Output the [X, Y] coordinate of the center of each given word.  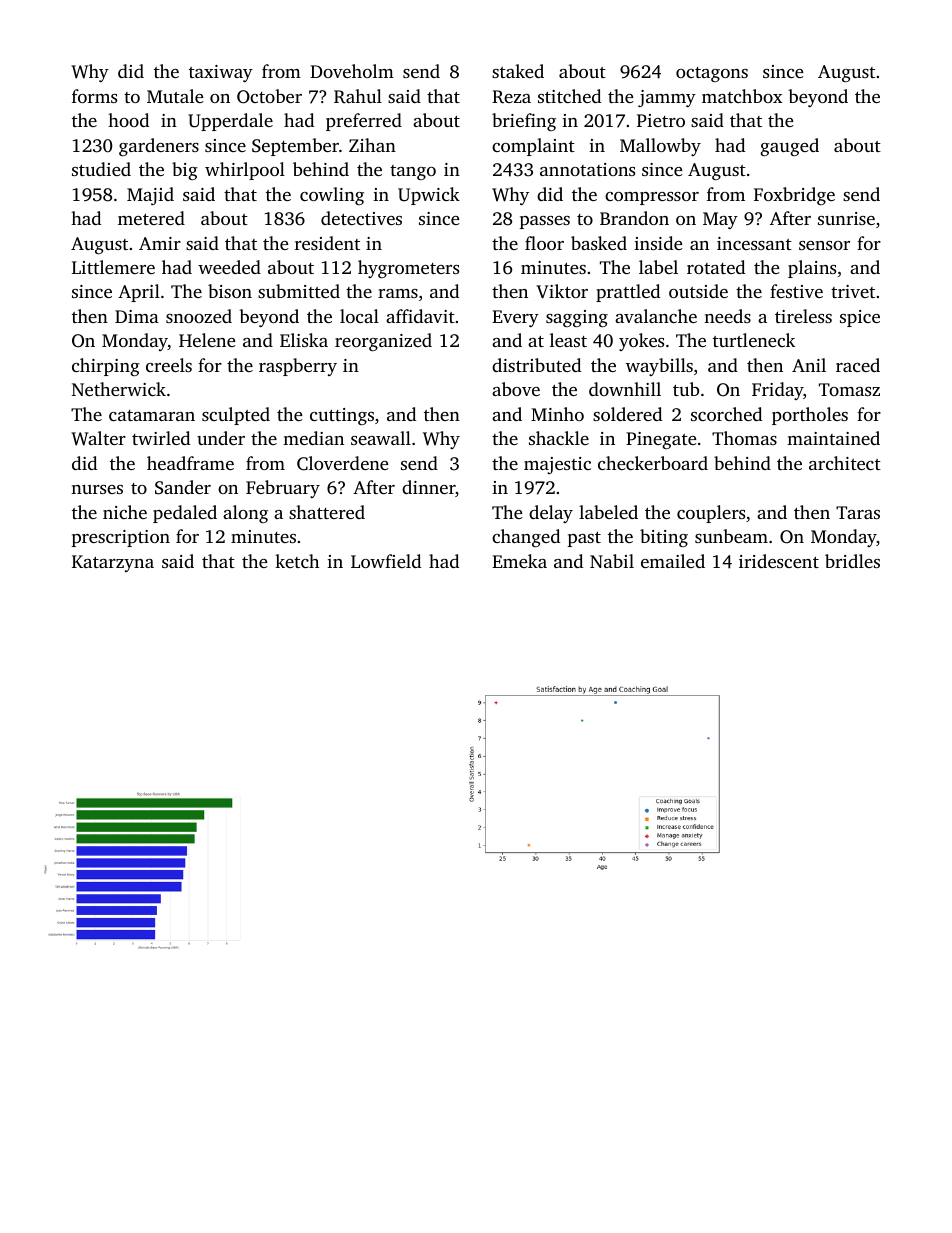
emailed [673, 561]
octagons [712, 74]
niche [125, 512]
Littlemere [113, 267]
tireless [803, 316]
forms [94, 96]
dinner [428, 487]
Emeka [519, 561]
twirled [161, 438]
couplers [711, 514]
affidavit [420, 316]
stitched [569, 96]
